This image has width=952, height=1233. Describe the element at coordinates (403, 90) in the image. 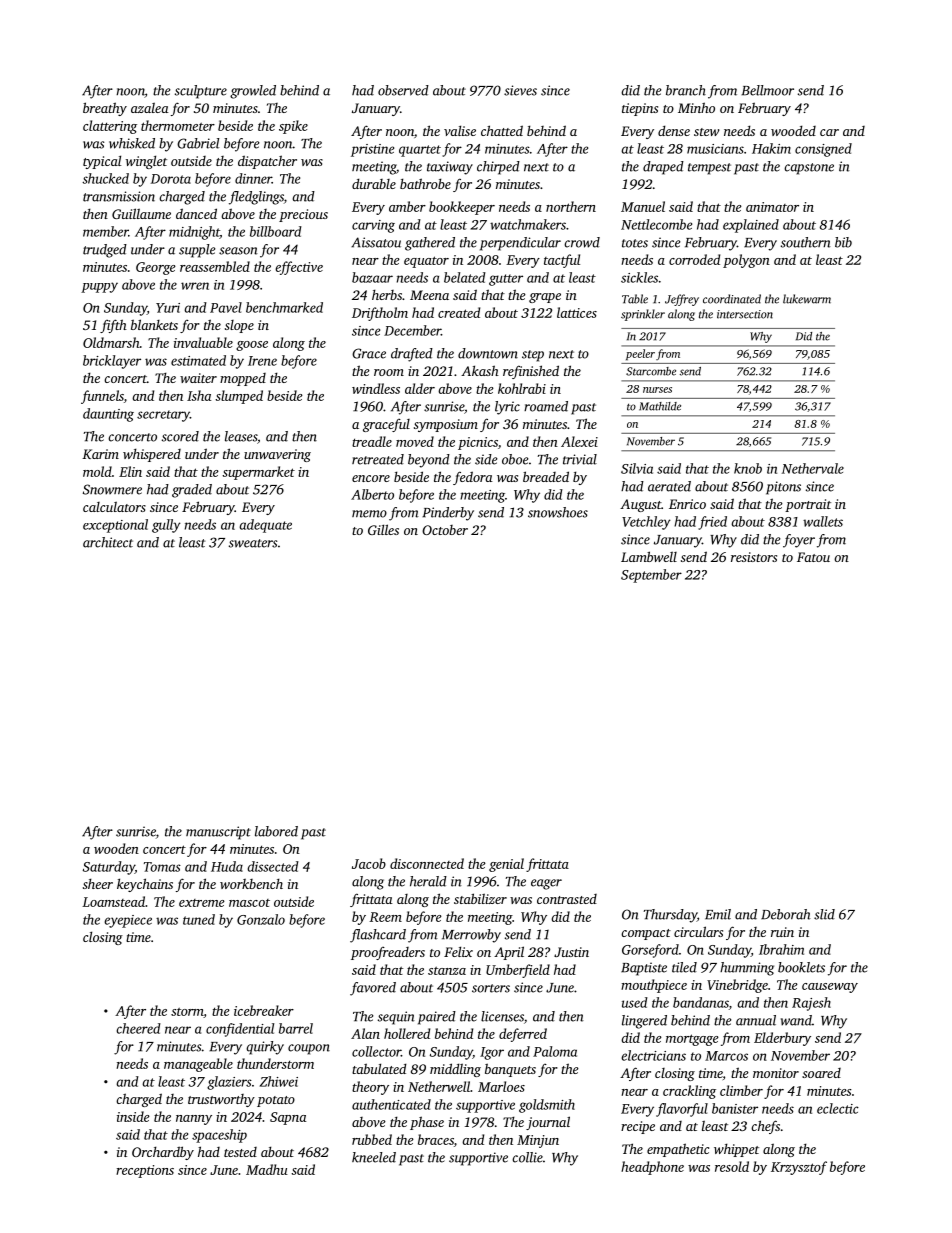

I see `observed` at that location.
